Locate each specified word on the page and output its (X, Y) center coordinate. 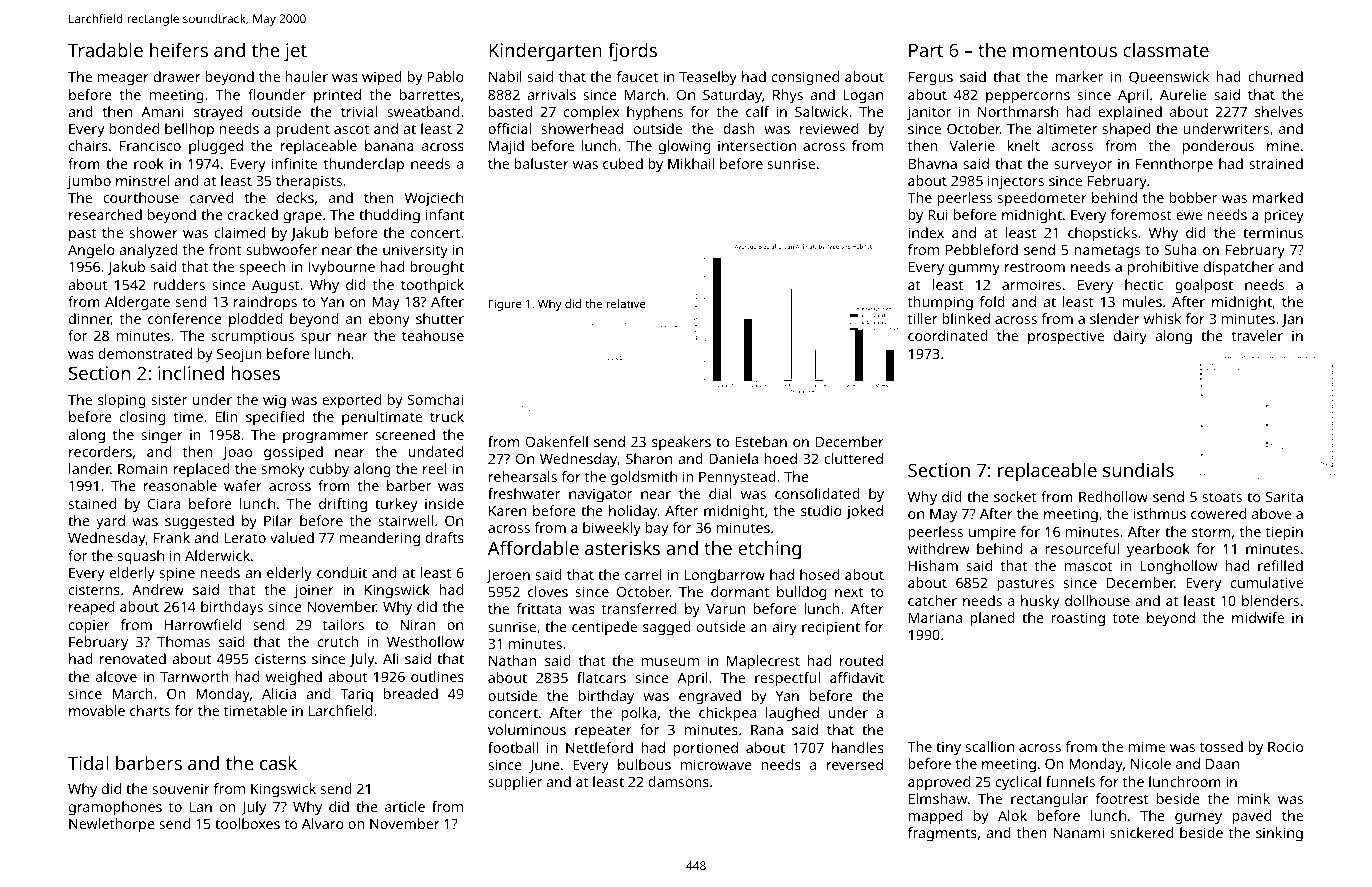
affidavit (857, 677)
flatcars (601, 677)
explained (1130, 113)
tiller (923, 318)
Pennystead (737, 478)
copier (89, 626)
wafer (243, 485)
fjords (632, 52)
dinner (90, 319)
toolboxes (247, 823)
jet (295, 52)
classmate (1166, 50)
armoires (1031, 284)
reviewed (829, 128)
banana (389, 145)
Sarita (1284, 496)
